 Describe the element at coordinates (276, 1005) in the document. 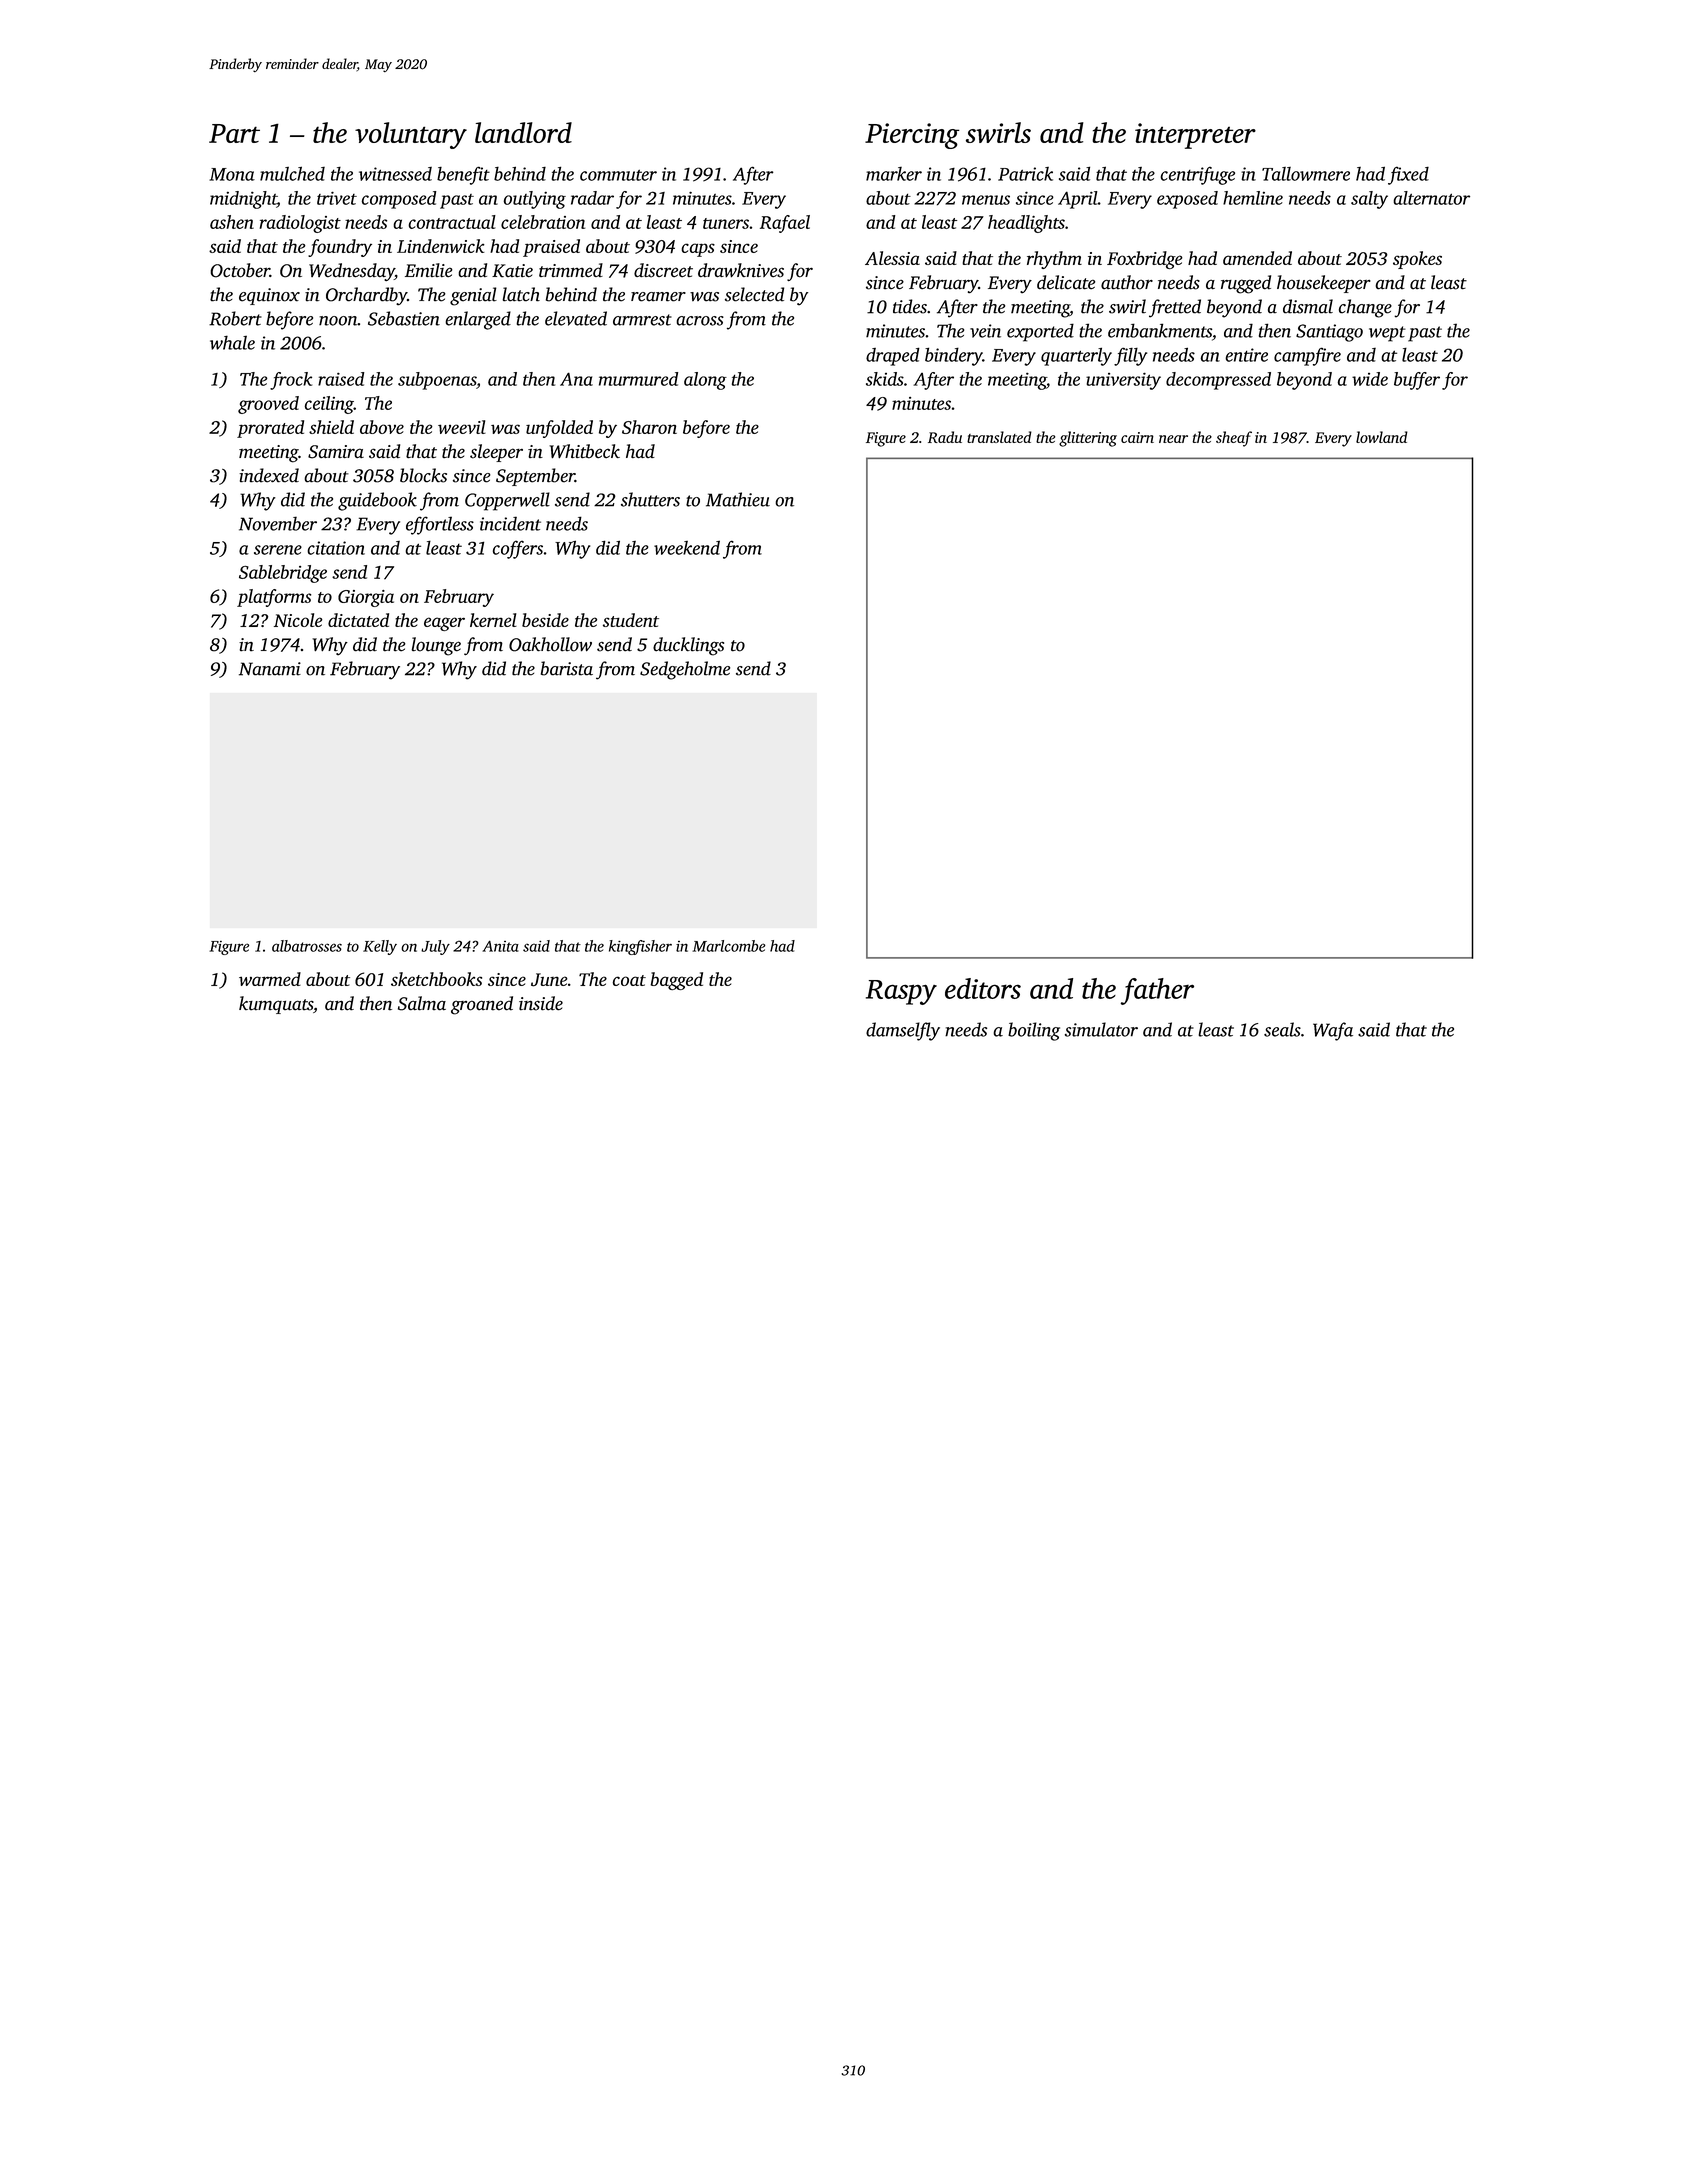

I see `kumquats` at that location.
